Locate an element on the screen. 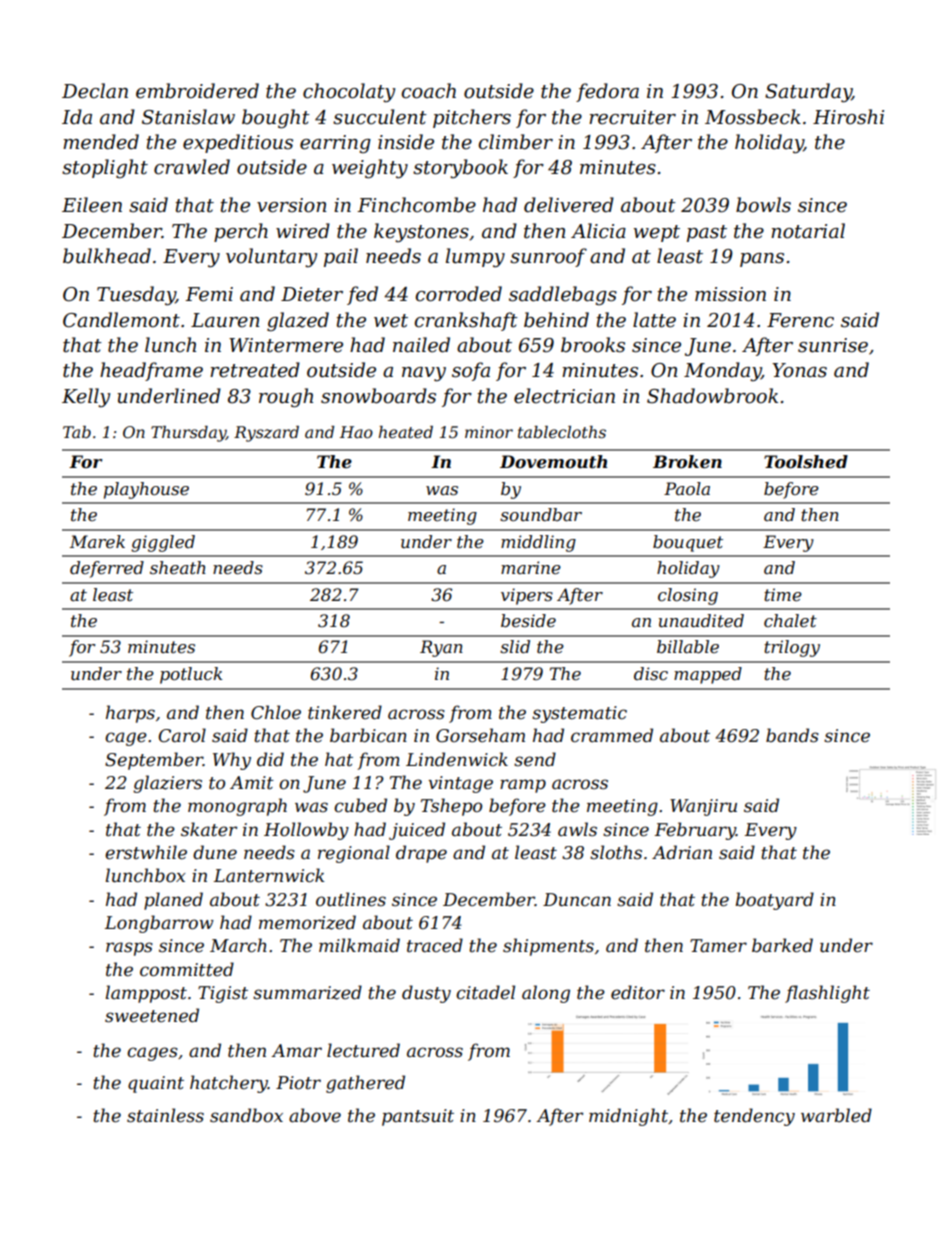 The width and height of the screenshot is (952, 1233). embroidered is located at coordinates (197, 91).
